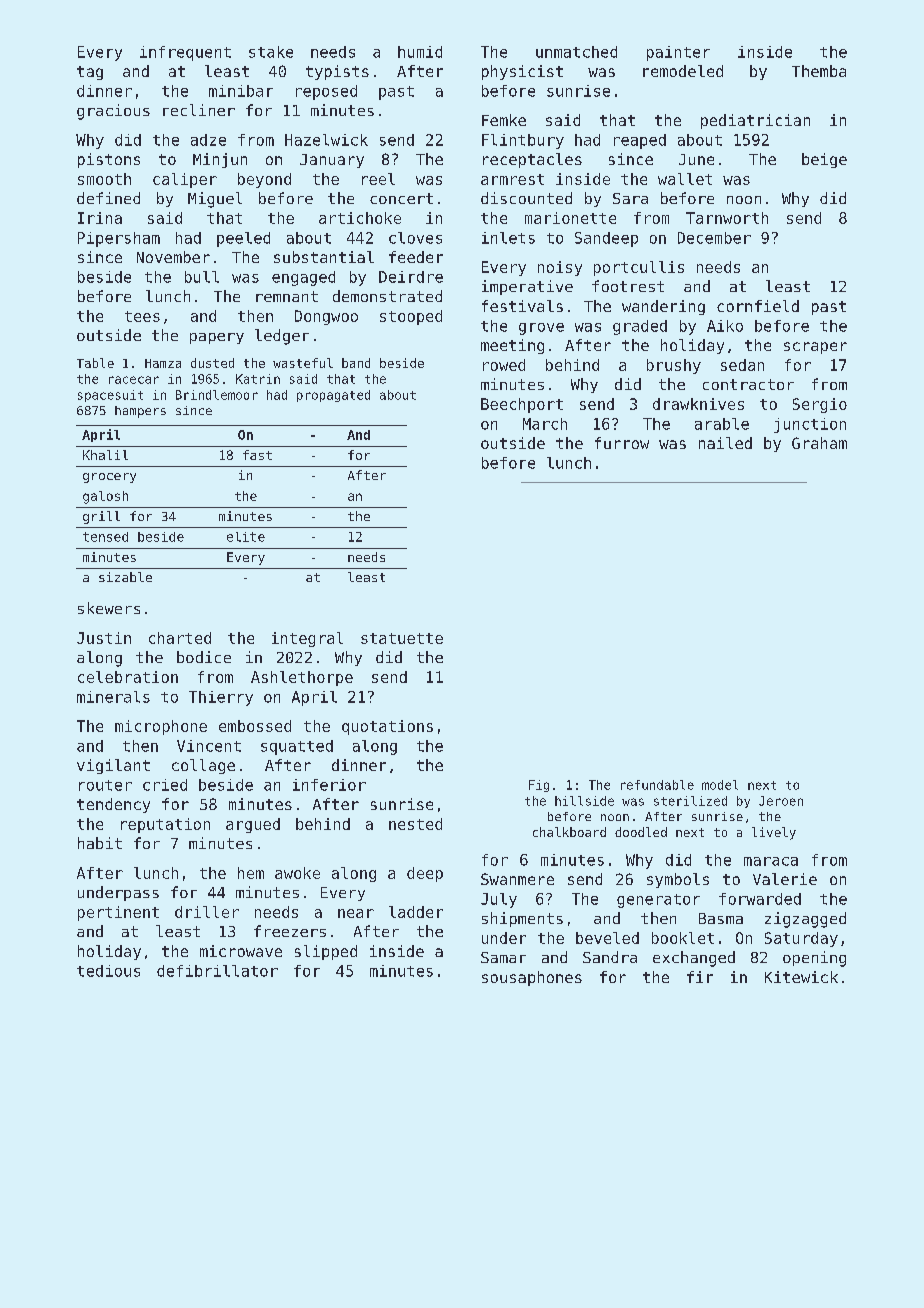 The height and width of the image is (1308, 924). Describe the element at coordinates (416, 912) in the image. I see `ladder` at that location.
